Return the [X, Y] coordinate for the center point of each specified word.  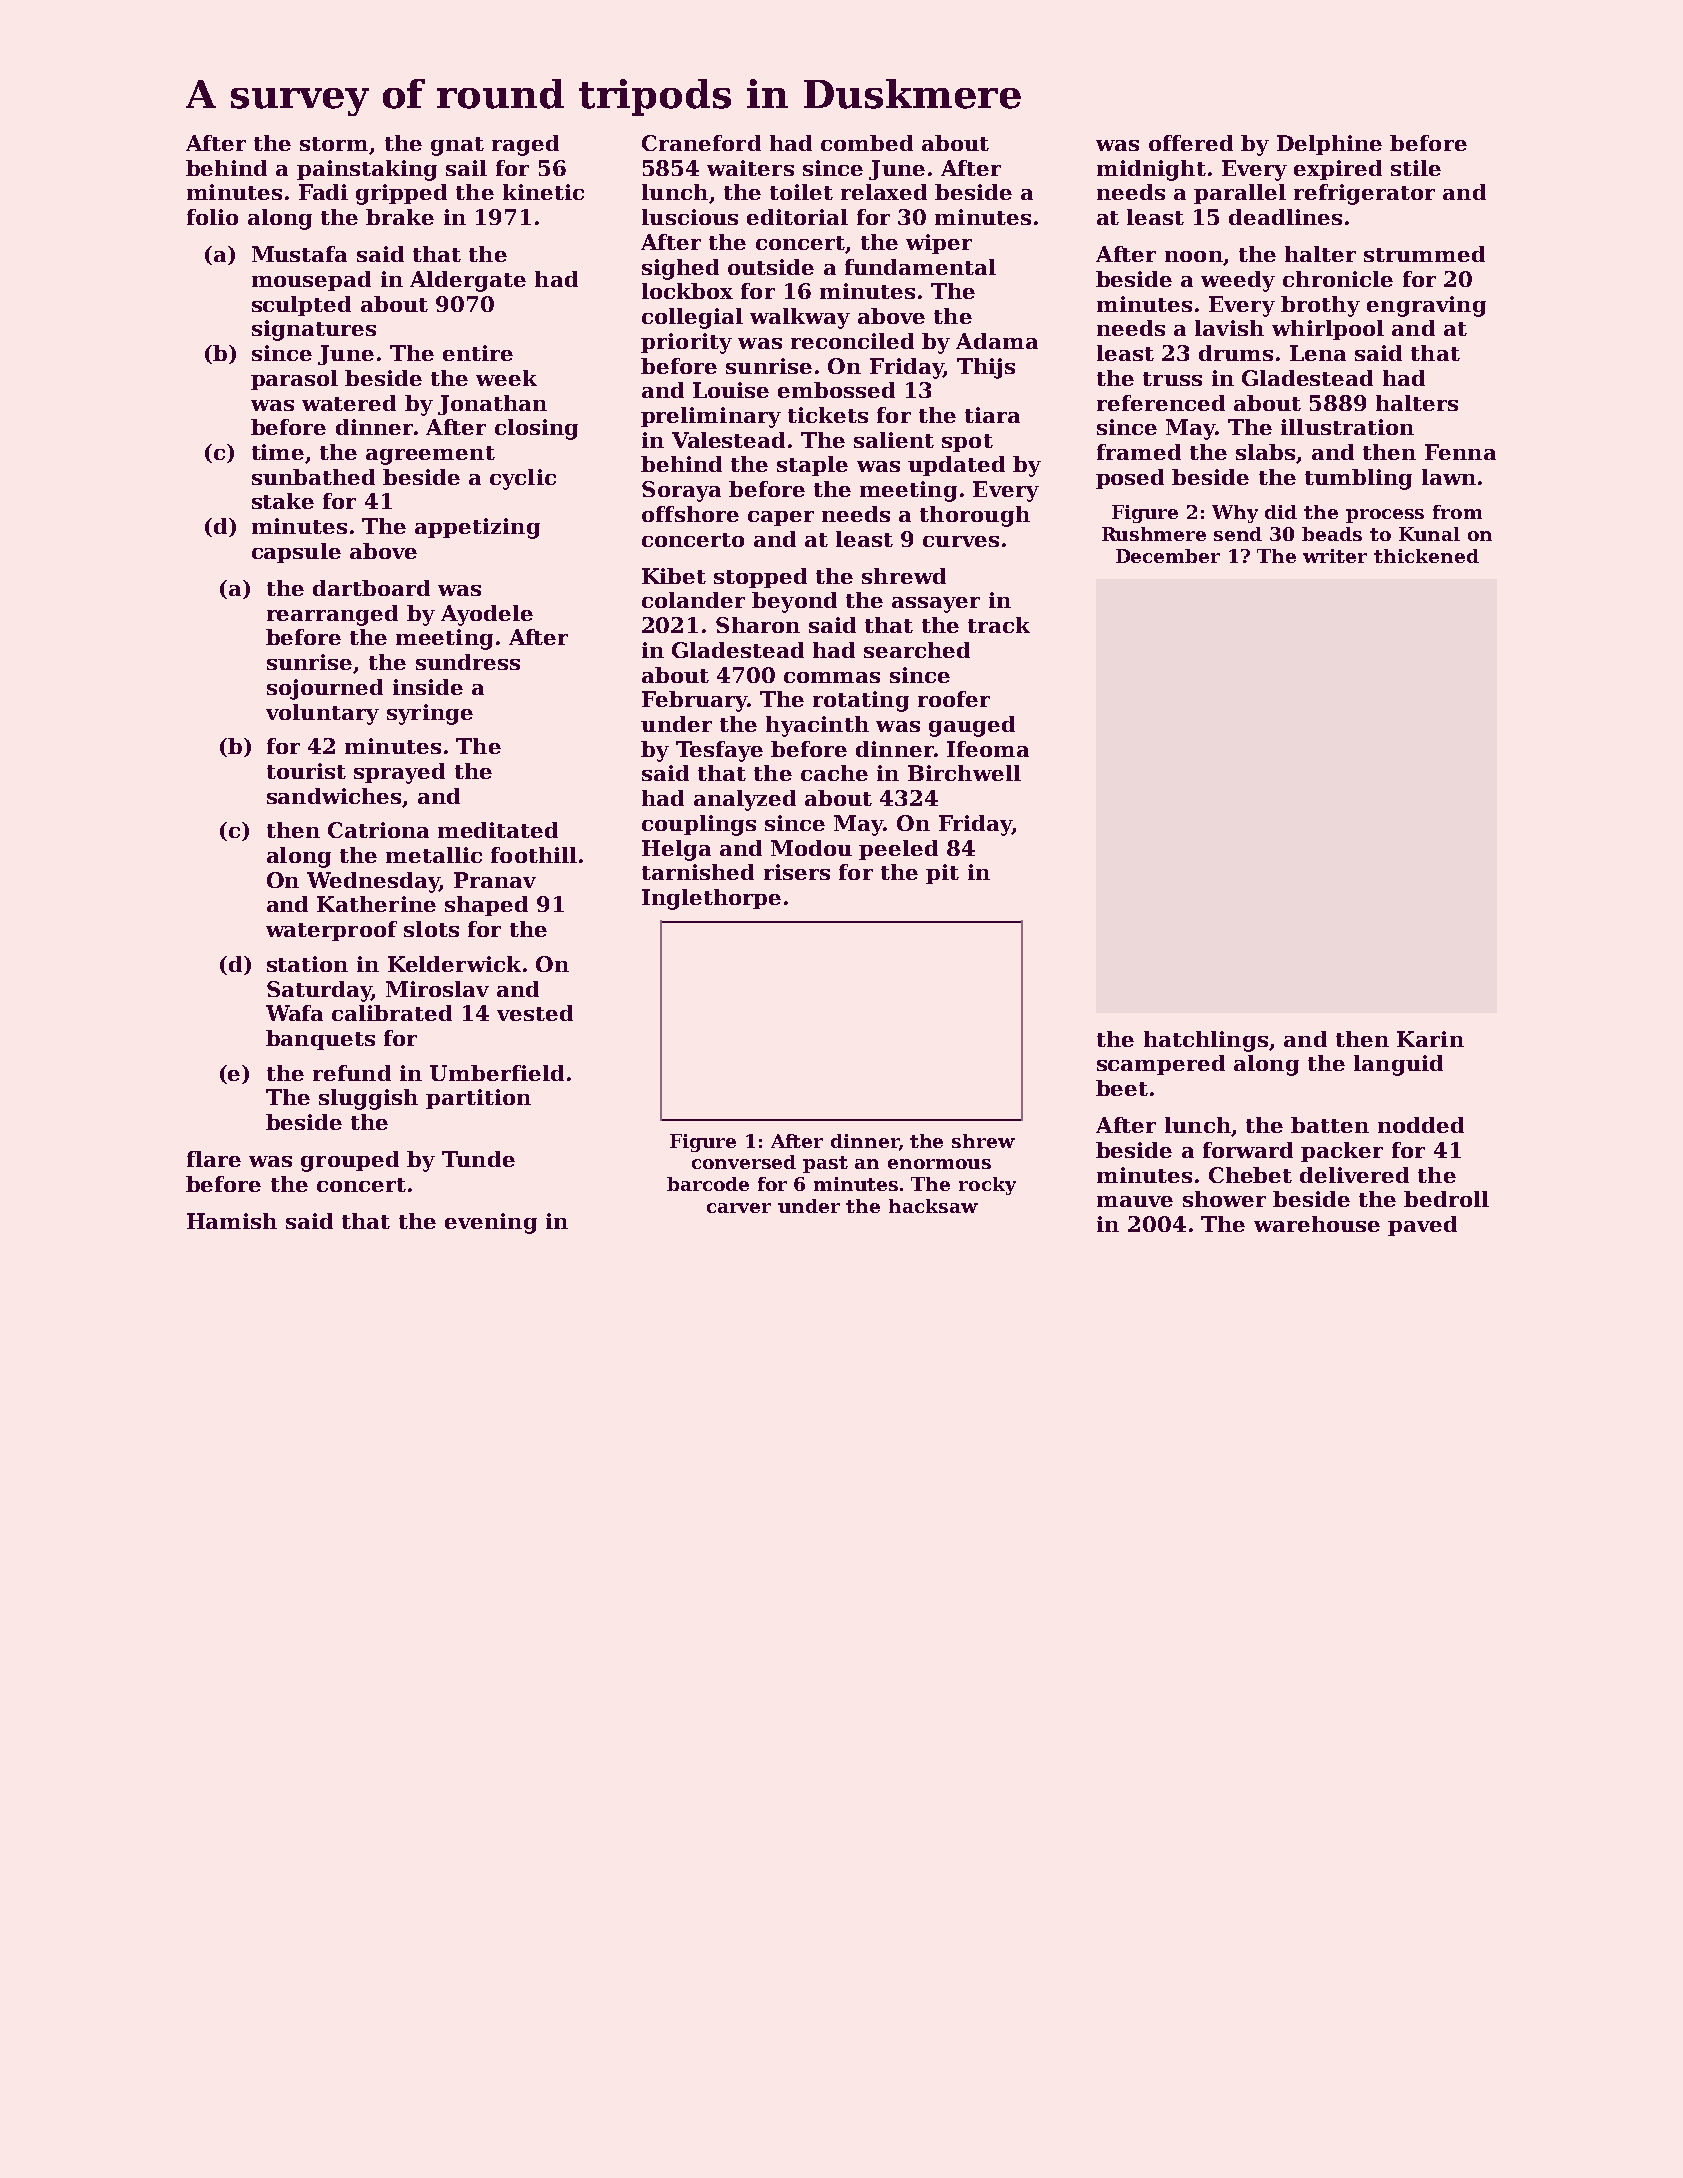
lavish [1229, 328]
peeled [898, 850]
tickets [828, 415]
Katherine [376, 904]
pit [942, 874]
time [278, 452]
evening [491, 1223]
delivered [1354, 1175]
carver [739, 1208]
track [999, 625]
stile [1416, 168]
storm [334, 144]
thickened [1426, 556]
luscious [690, 217]
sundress [468, 662]
